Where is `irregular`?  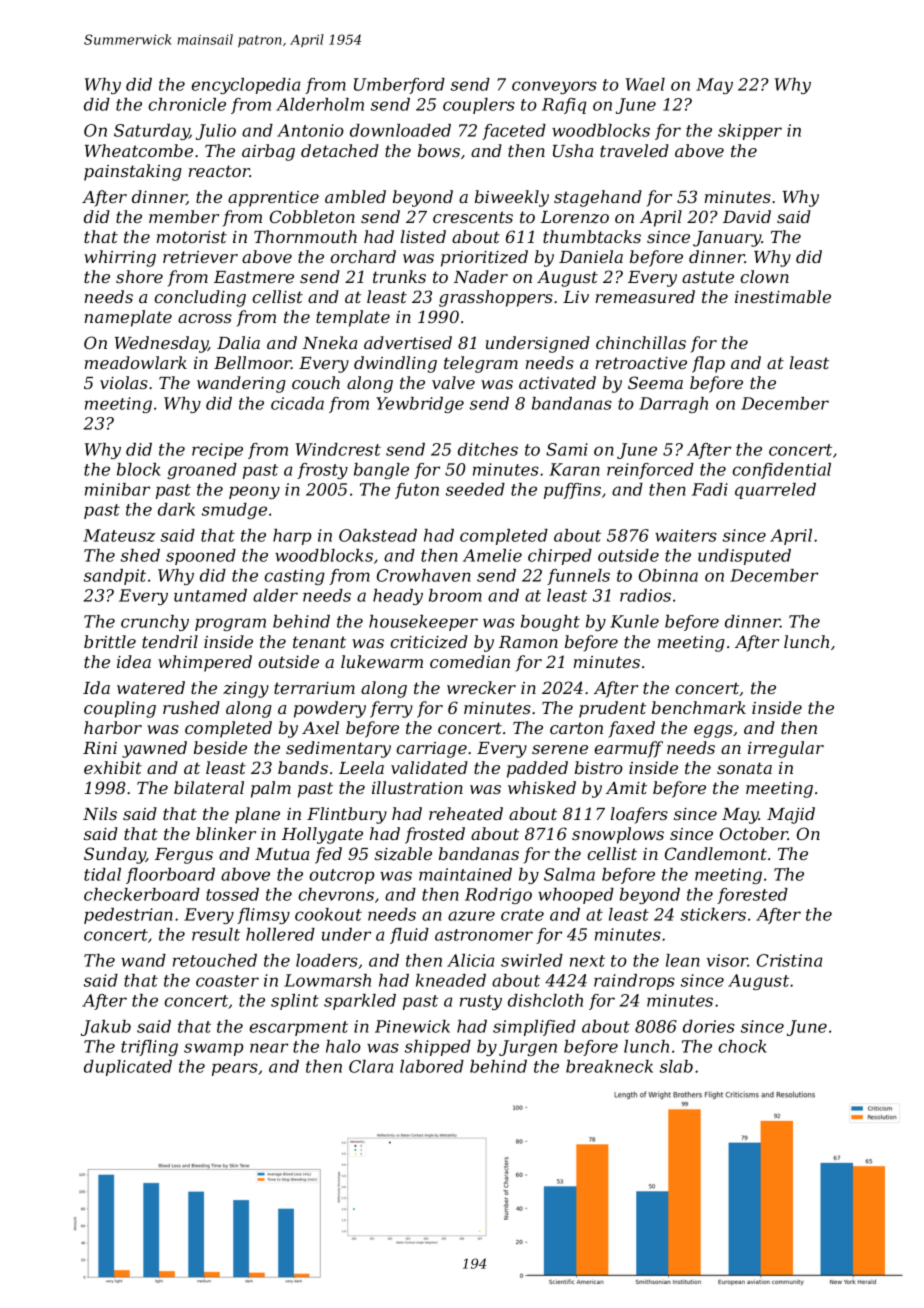 irregular is located at coordinates (786, 749).
